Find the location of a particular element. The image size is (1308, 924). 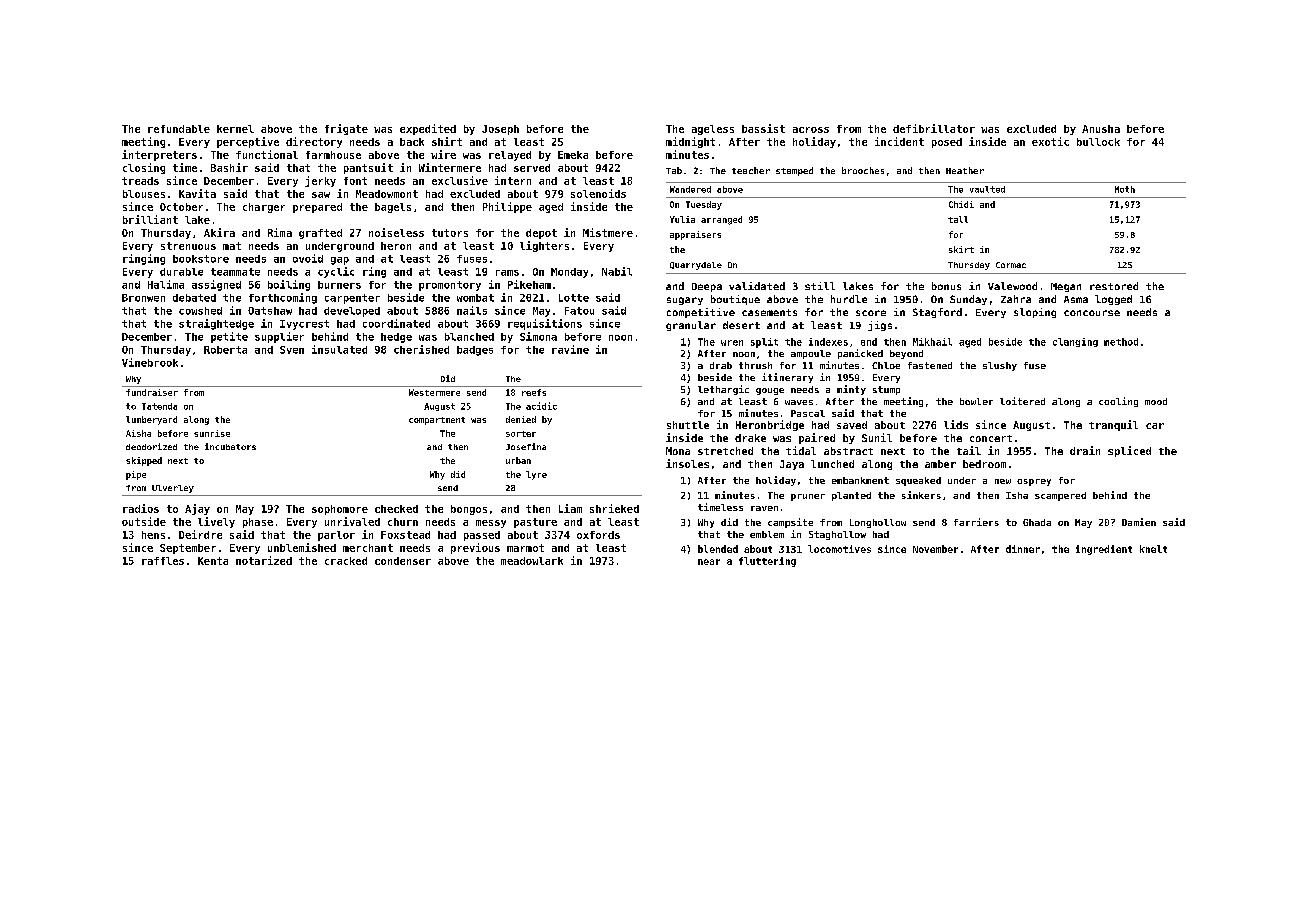

directory is located at coordinates (314, 142).
